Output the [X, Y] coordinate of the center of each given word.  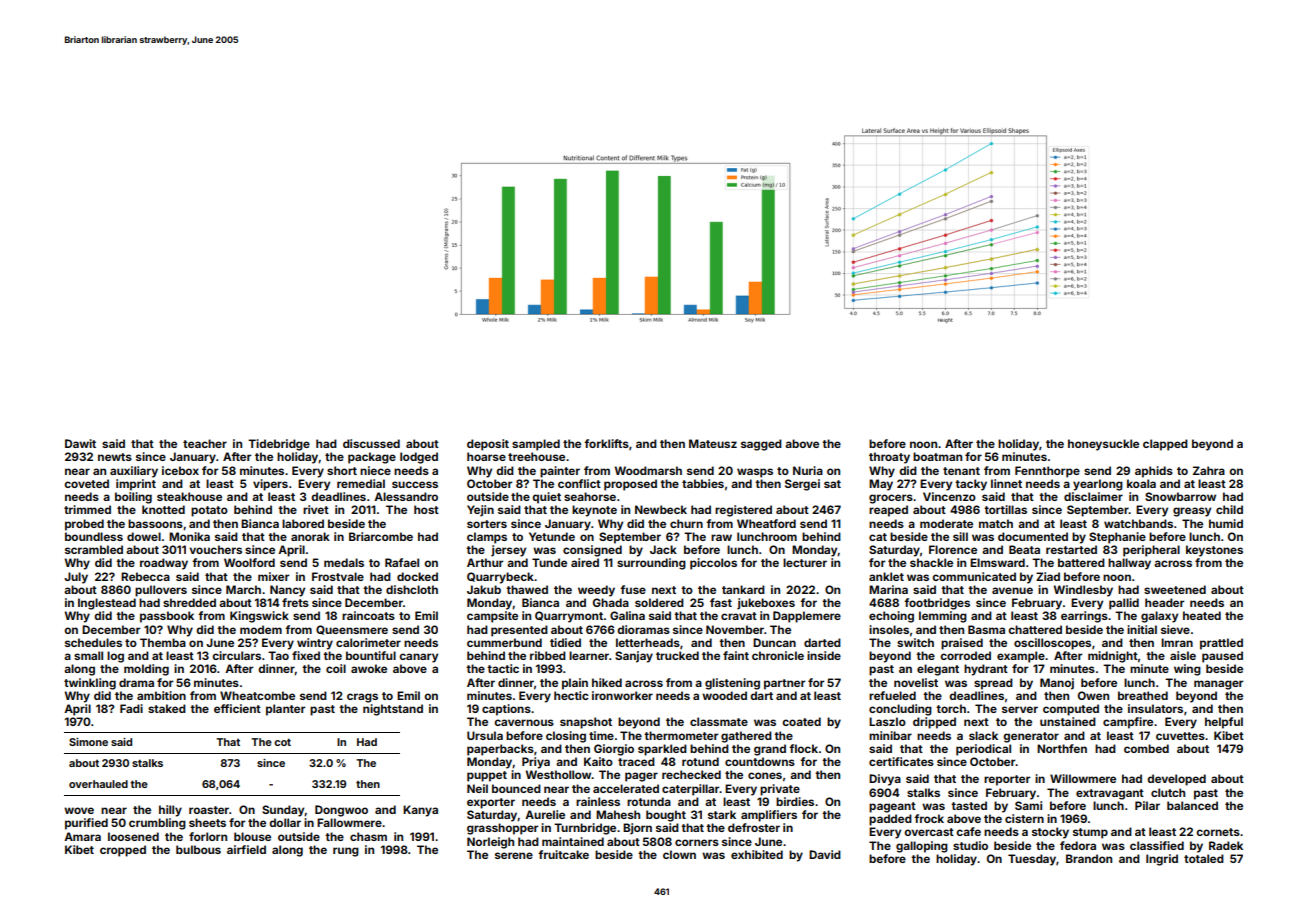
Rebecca [145, 576]
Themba [163, 642]
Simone [88, 742]
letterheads [648, 642]
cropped [123, 851]
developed [1176, 780]
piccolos [713, 564]
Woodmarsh [648, 470]
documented [1033, 536]
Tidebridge [279, 445]
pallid [1124, 604]
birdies [795, 801]
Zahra [1209, 470]
